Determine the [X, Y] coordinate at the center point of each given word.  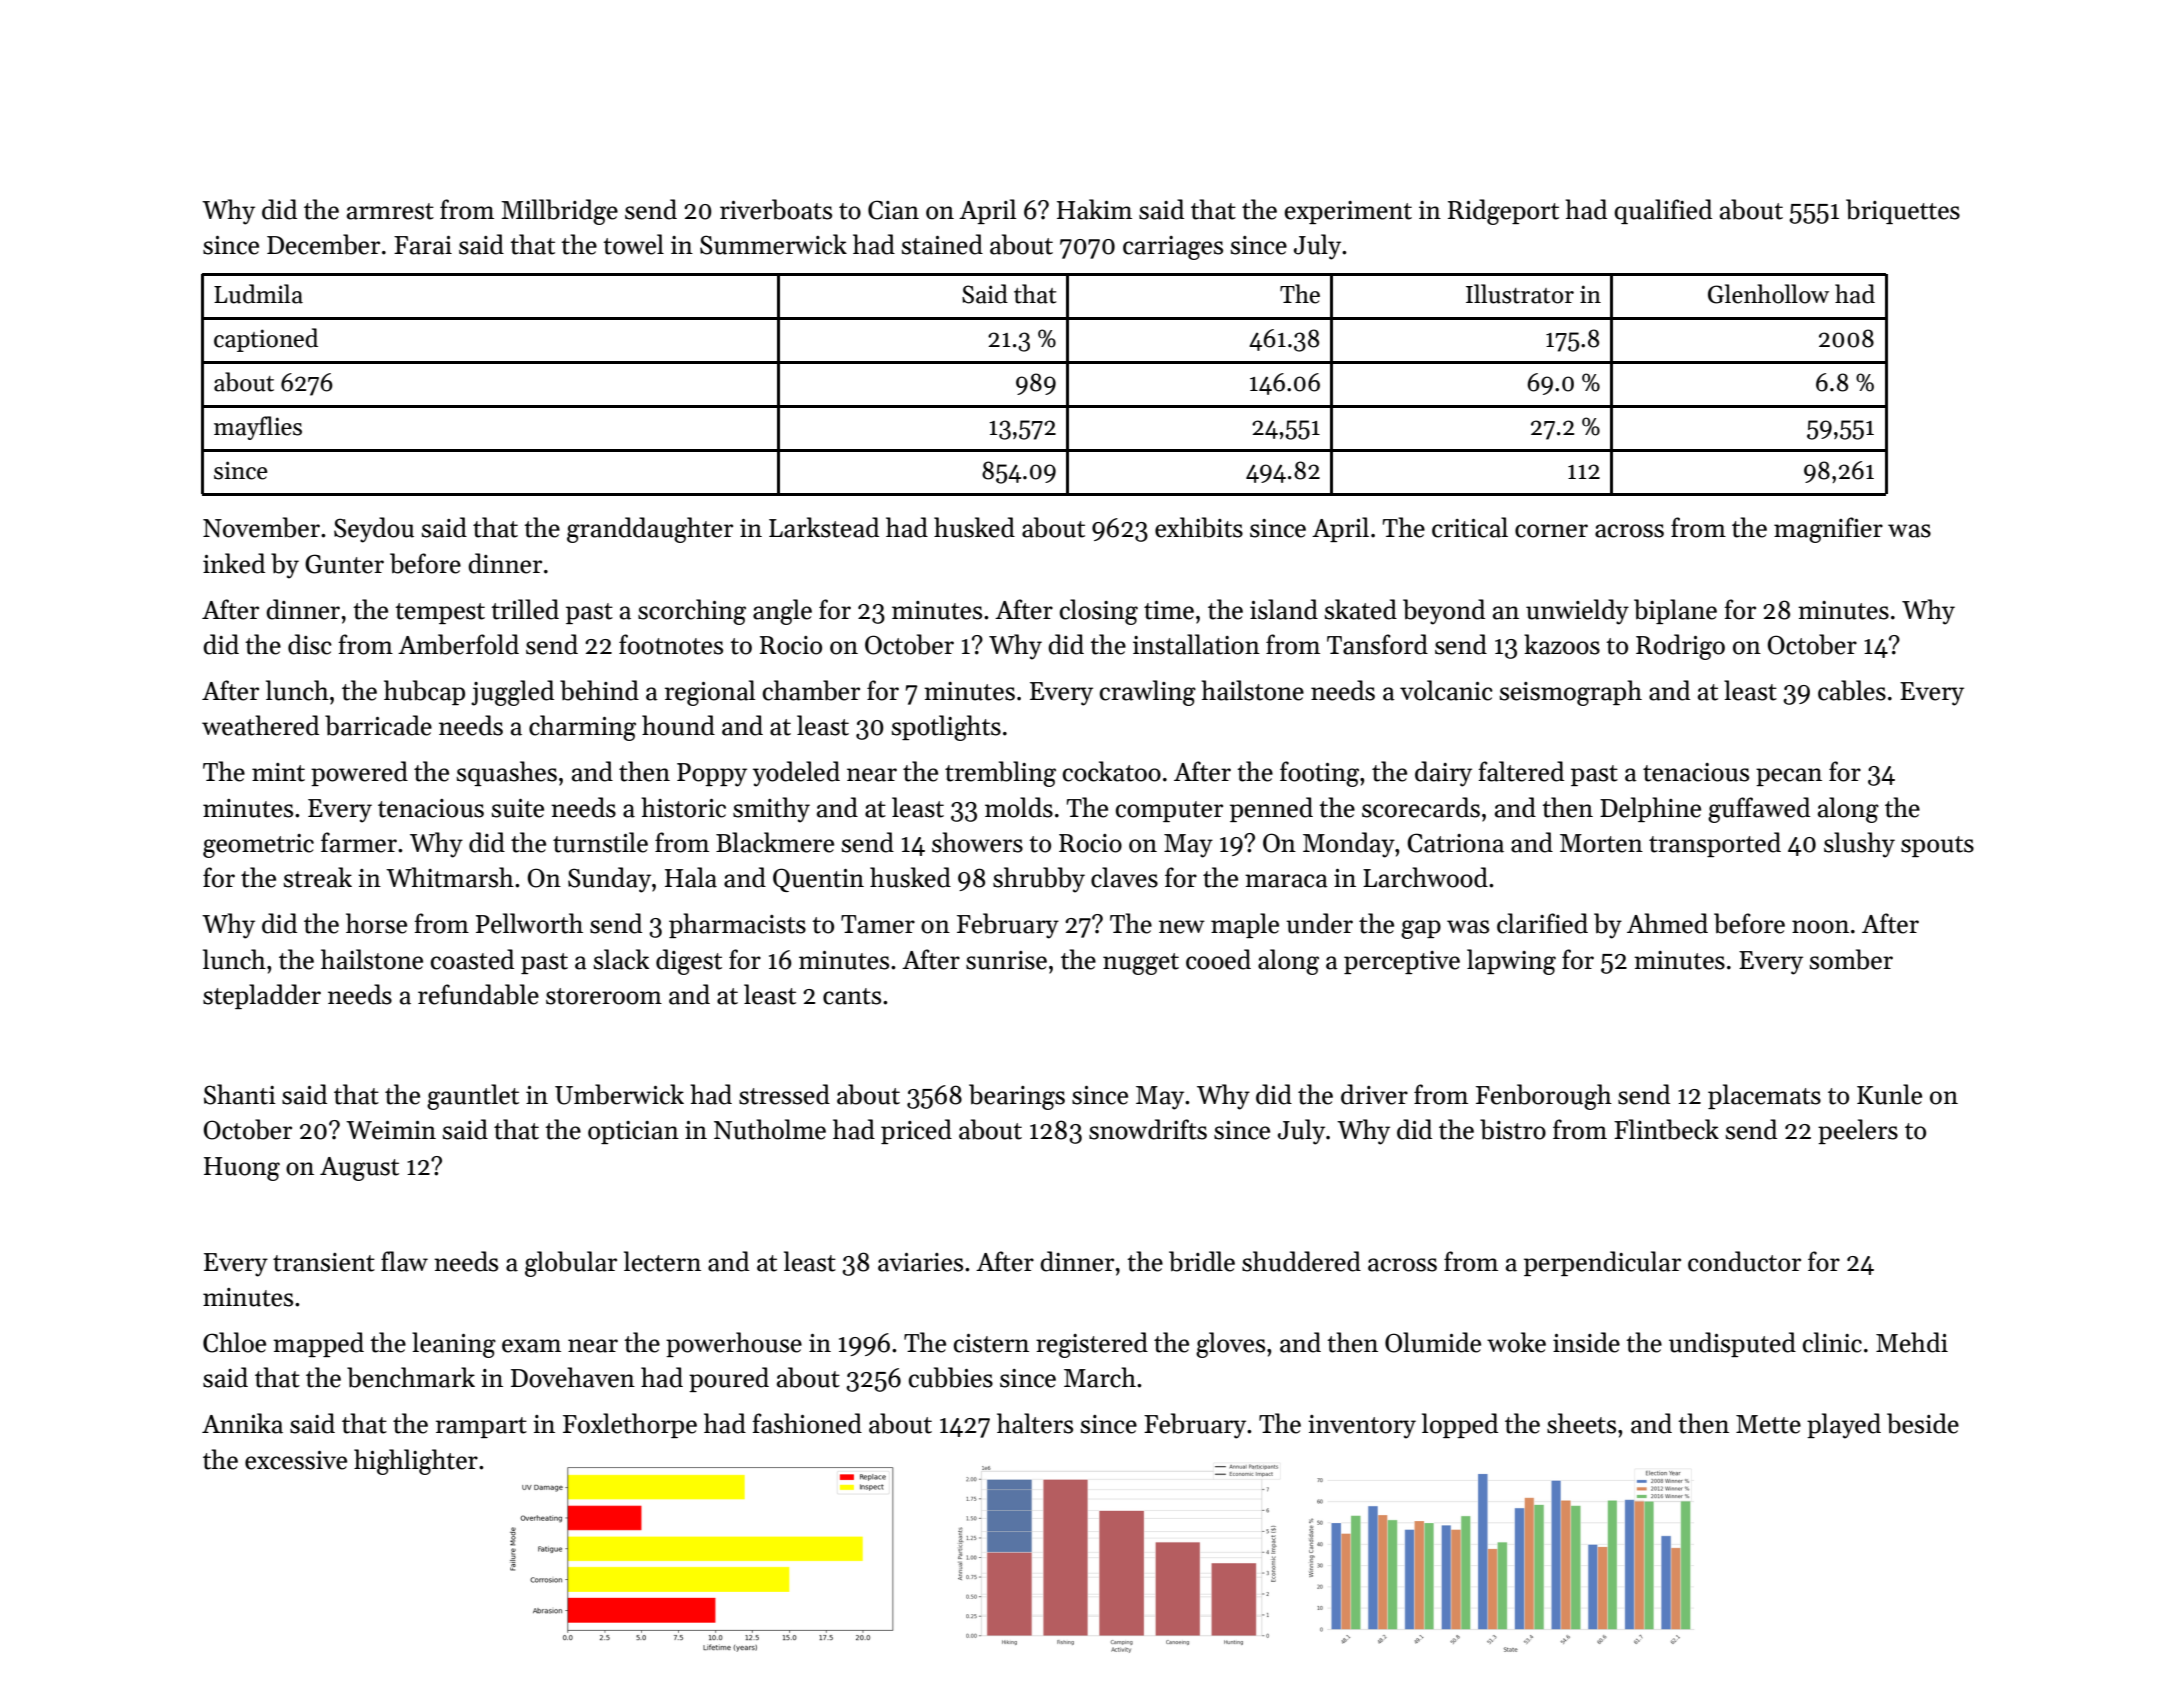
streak [318, 877]
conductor [1744, 1261]
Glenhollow [1768, 294]
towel [633, 244]
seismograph [1571, 693]
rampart [481, 1427]
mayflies [258, 428]
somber [1851, 959]
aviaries [920, 1262]
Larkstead [824, 527]
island [1284, 609]
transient [324, 1262]
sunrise [1006, 960]
